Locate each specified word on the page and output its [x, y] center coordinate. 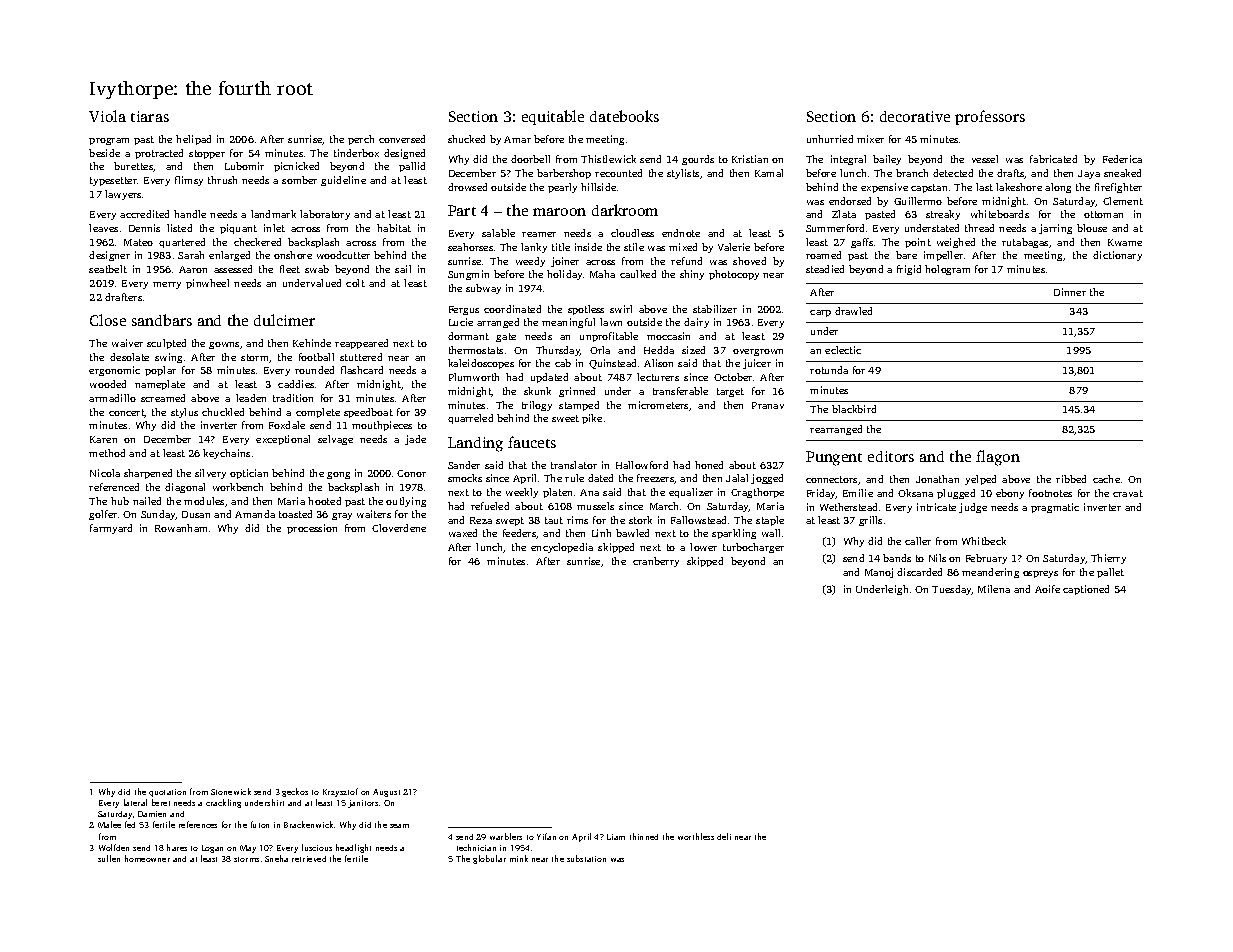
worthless [696, 836]
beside [104, 153]
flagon [998, 458]
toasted [295, 514]
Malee [109, 824]
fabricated [1053, 159]
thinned [644, 836]
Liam [616, 837]
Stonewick [231, 791]
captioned [1086, 590]
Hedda [659, 350]
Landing [475, 444]
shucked [466, 139]
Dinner [1070, 292]
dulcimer [284, 320]
